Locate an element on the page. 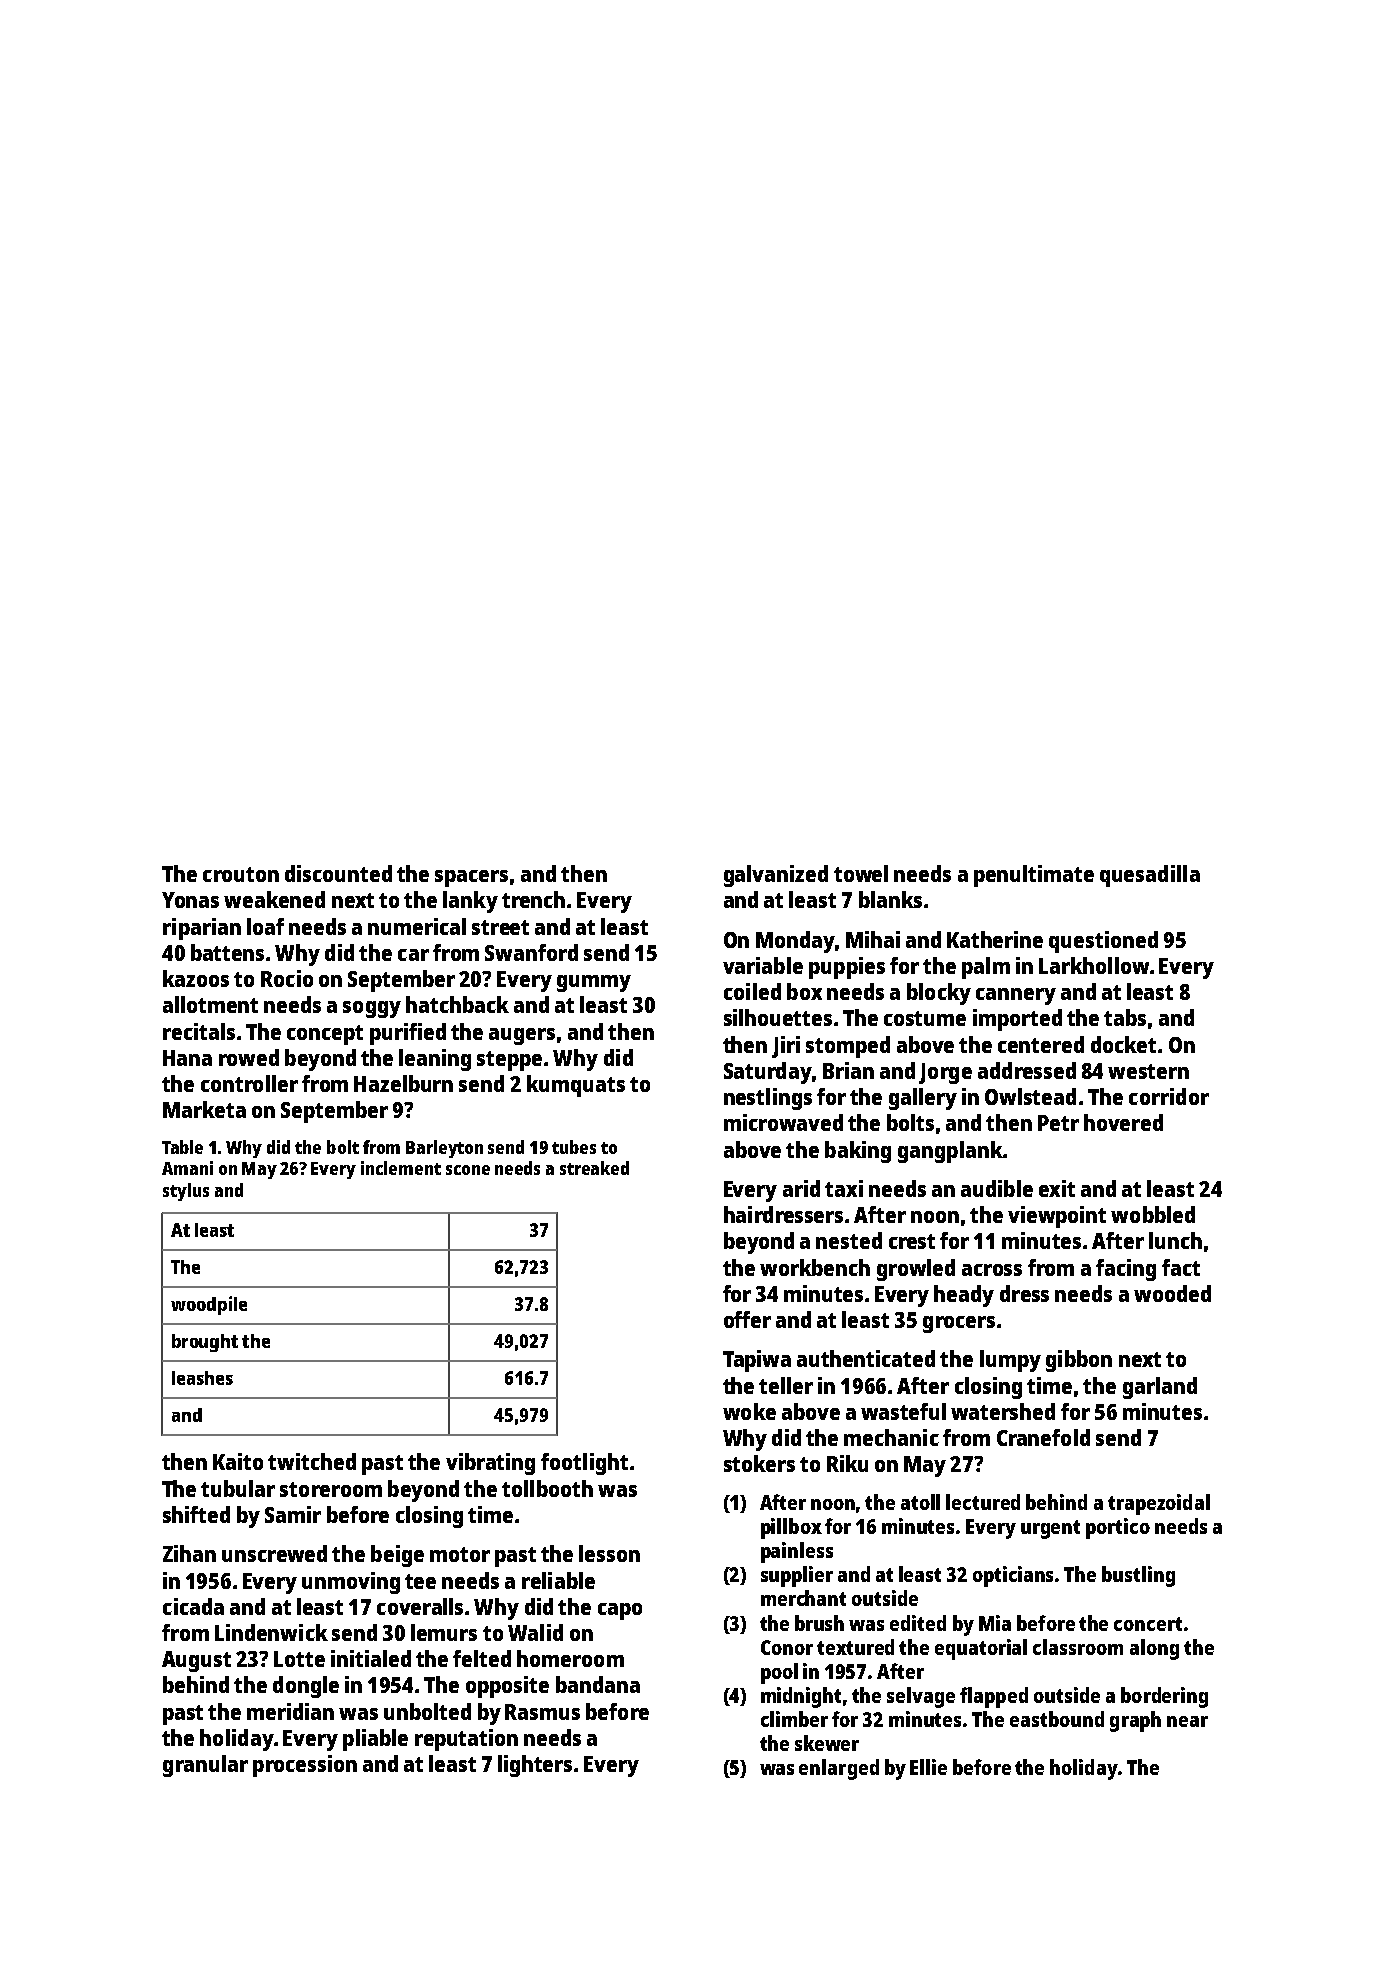 Image resolution: width=1386 pixels, height=1969 pixels. twitched is located at coordinates (312, 1461).
